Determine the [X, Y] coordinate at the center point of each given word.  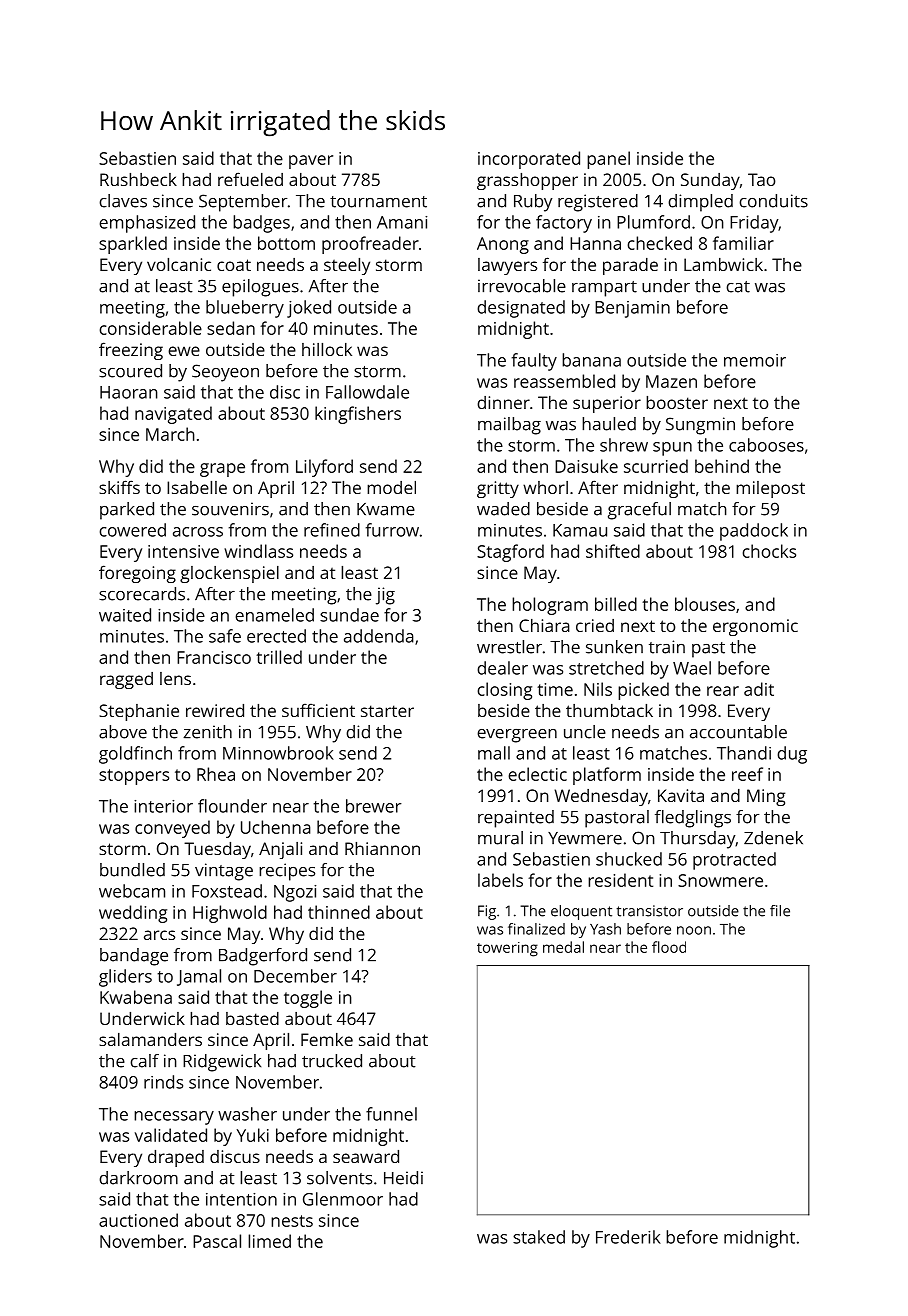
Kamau [580, 530]
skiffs [119, 487]
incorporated [529, 160]
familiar [743, 243]
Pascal [217, 1241]
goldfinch [135, 755]
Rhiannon [382, 848]
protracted [734, 861]
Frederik [628, 1237]
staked [539, 1237]
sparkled [133, 245]
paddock [754, 532]
